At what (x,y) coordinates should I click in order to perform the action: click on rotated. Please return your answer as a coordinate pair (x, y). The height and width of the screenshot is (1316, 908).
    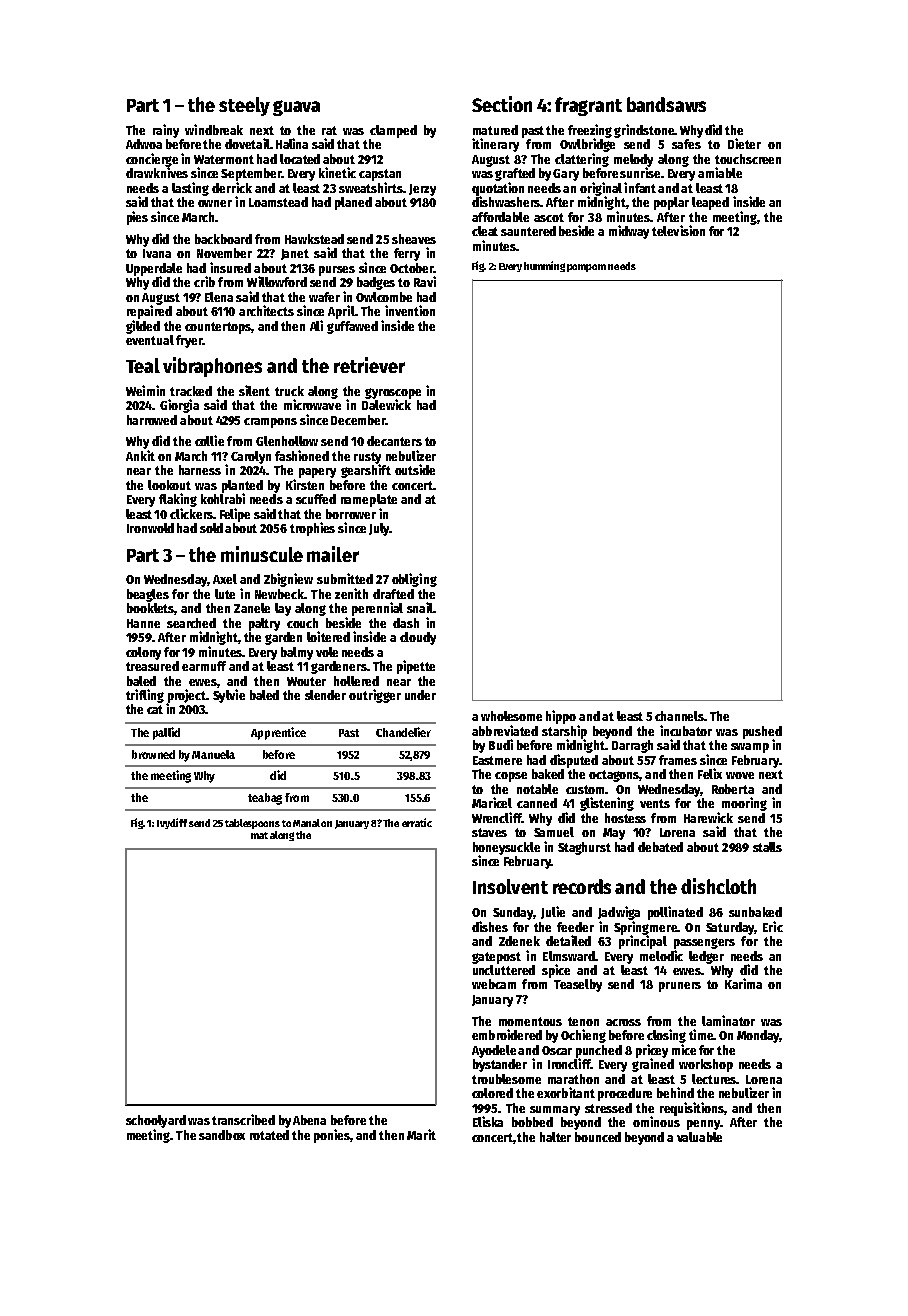
    Looking at the image, I should click on (269, 1135).
